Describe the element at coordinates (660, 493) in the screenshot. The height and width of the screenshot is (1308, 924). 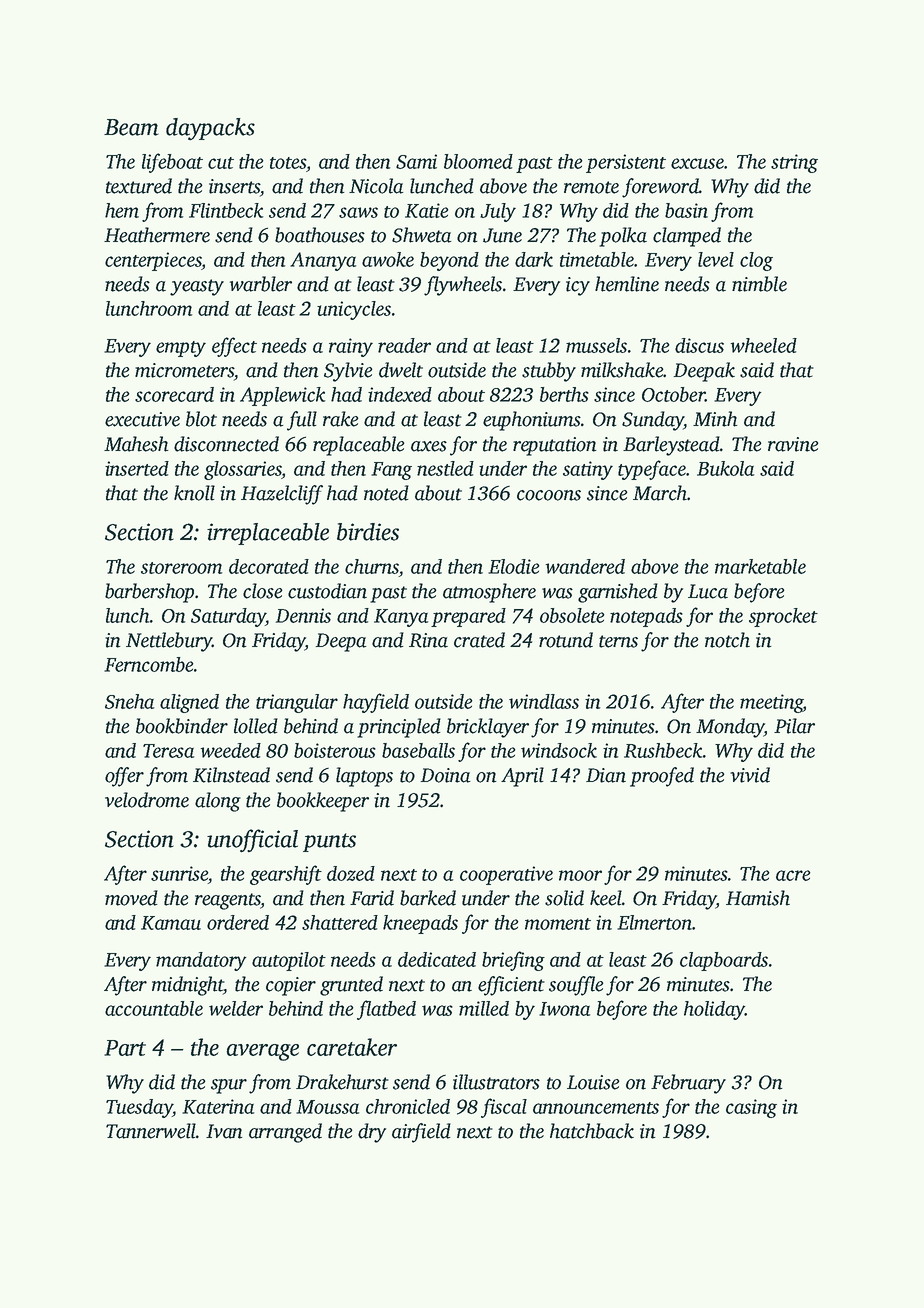
I see `March` at that location.
